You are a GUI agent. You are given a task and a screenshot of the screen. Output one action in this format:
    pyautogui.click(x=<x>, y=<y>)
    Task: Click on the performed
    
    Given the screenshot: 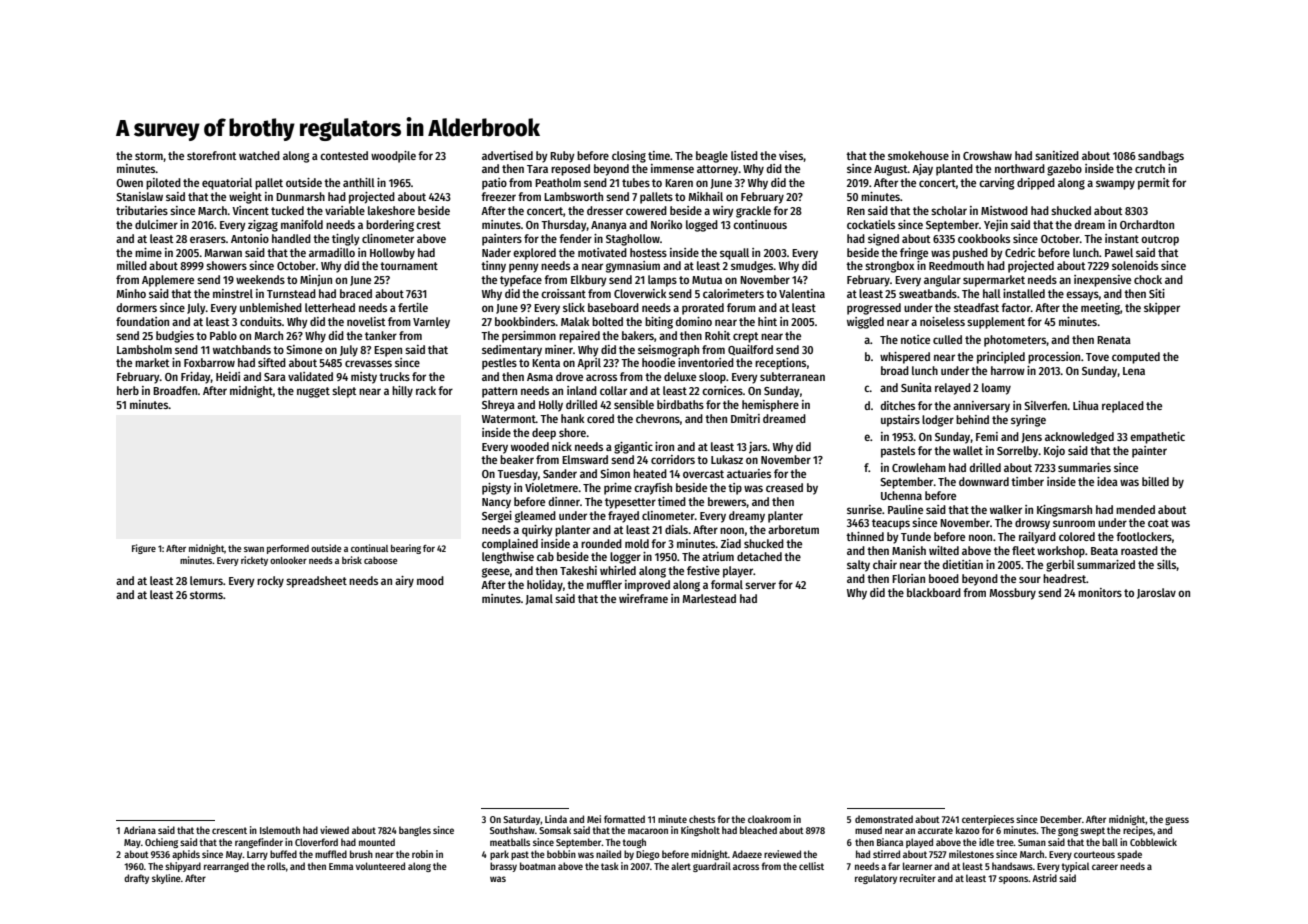 What is the action you would take?
    pyautogui.click(x=288, y=549)
